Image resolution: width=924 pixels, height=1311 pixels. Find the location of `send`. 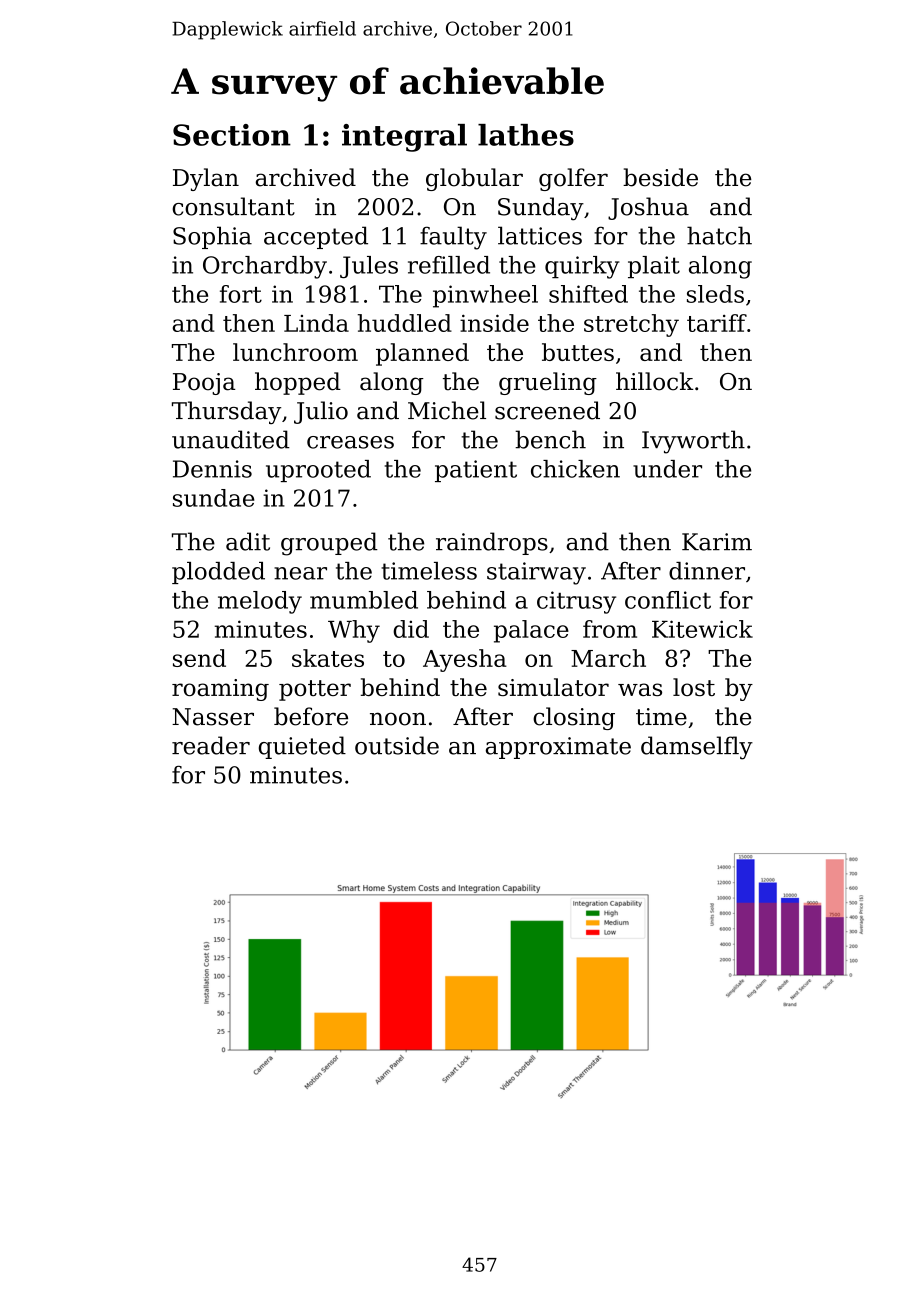

send is located at coordinates (199, 658).
